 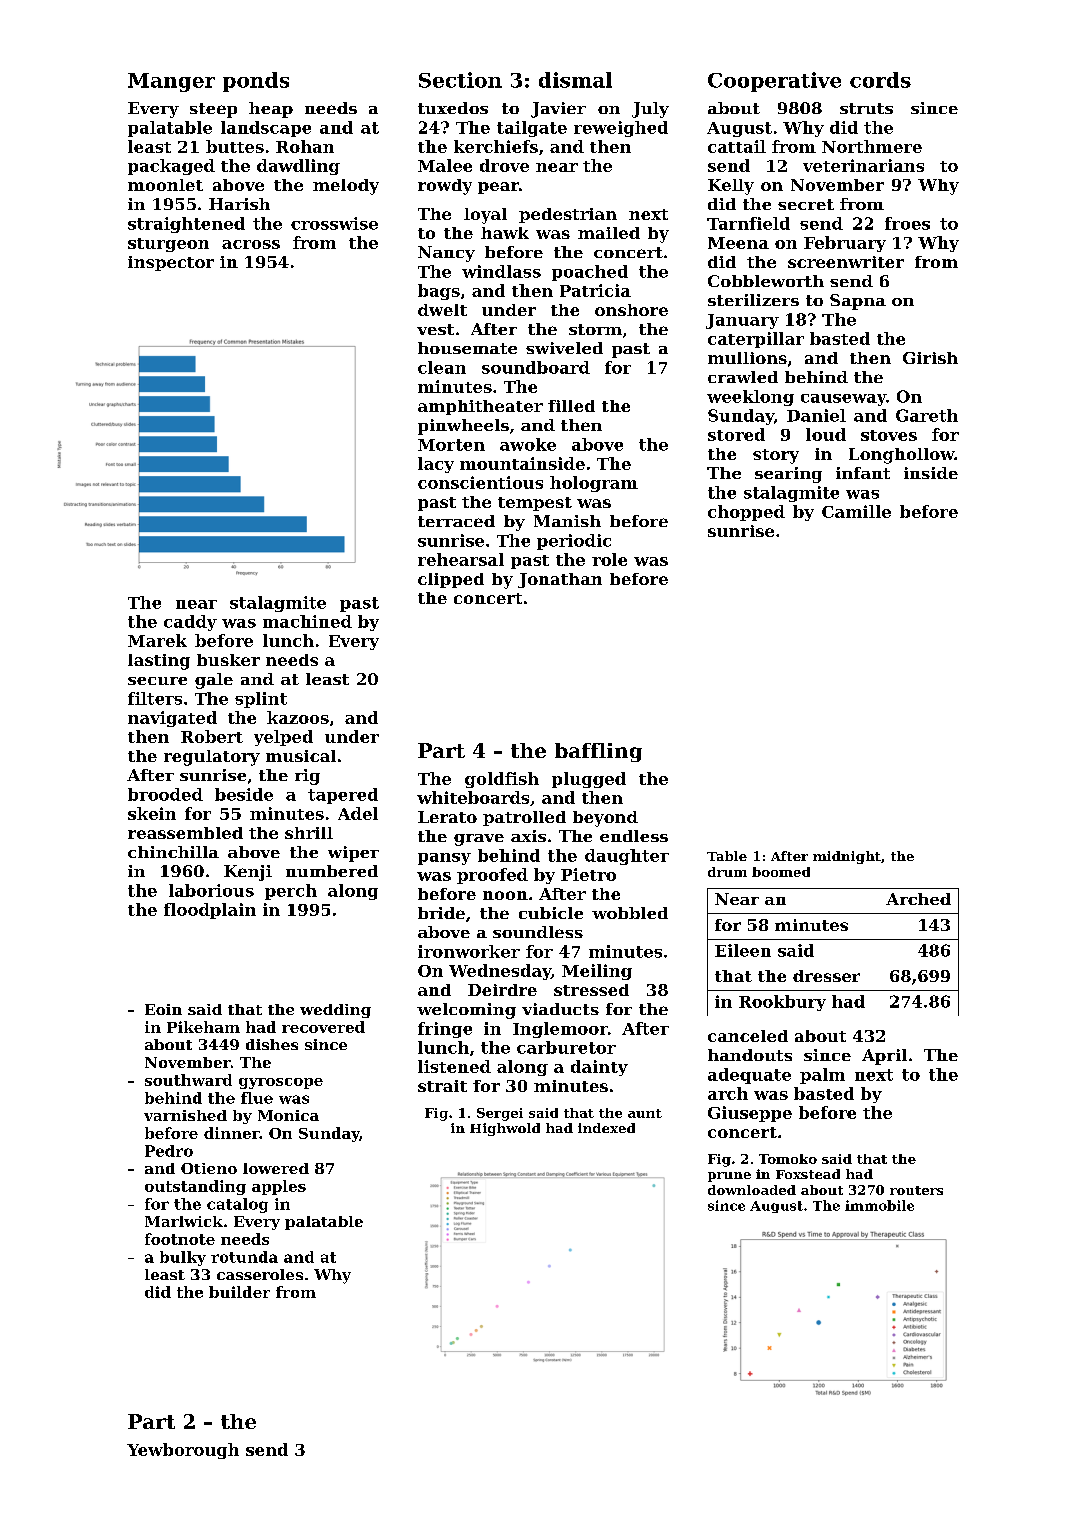 What do you see at coordinates (183, 1451) in the screenshot?
I see `Yewborough` at bounding box center [183, 1451].
